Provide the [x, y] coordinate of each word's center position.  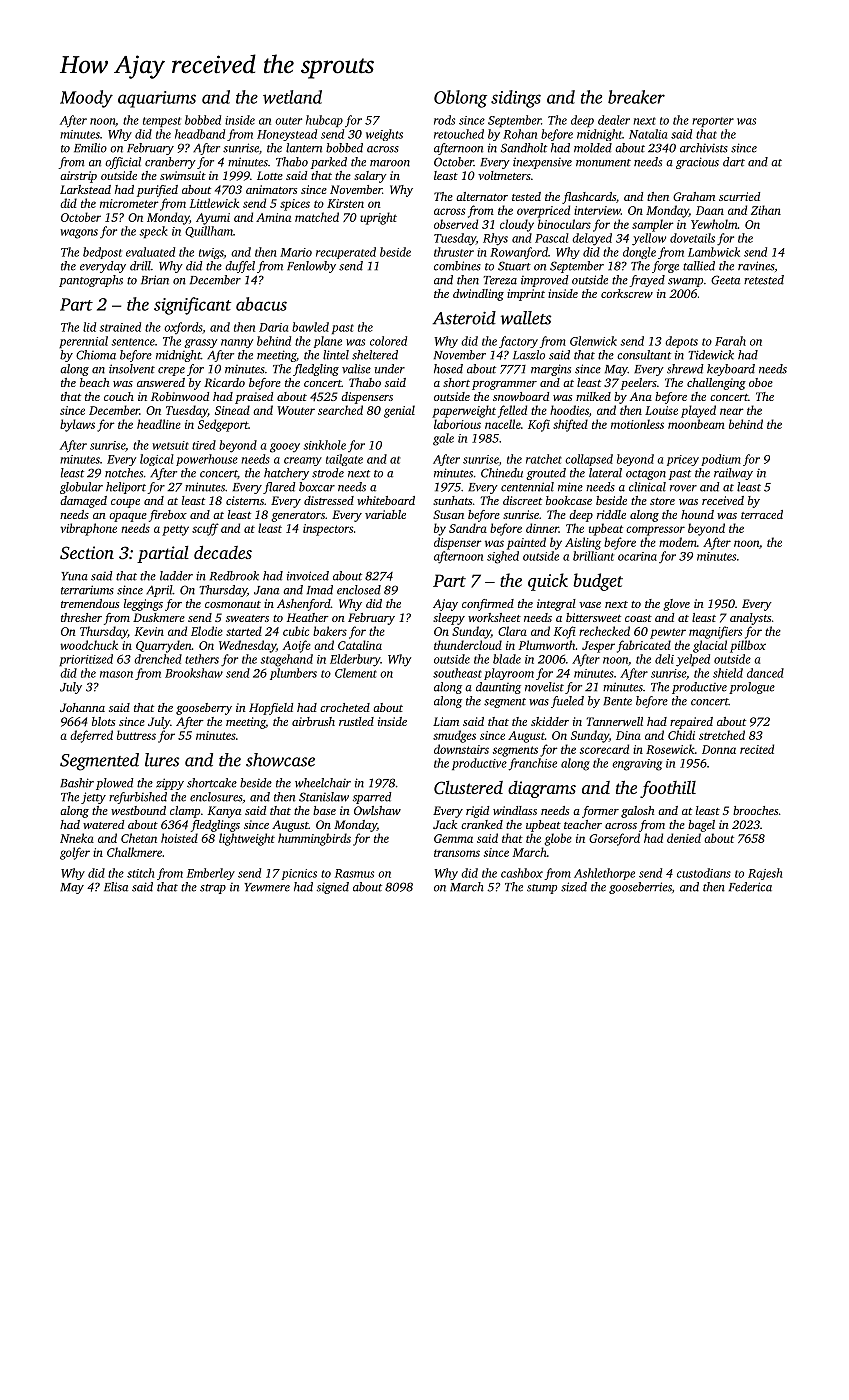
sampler [653, 225]
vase [590, 605]
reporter [713, 122]
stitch [141, 873]
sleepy [449, 619]
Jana [266, 590]
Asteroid [464, 318]
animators [271, 189]
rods [444, 120]
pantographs [91, 281]
